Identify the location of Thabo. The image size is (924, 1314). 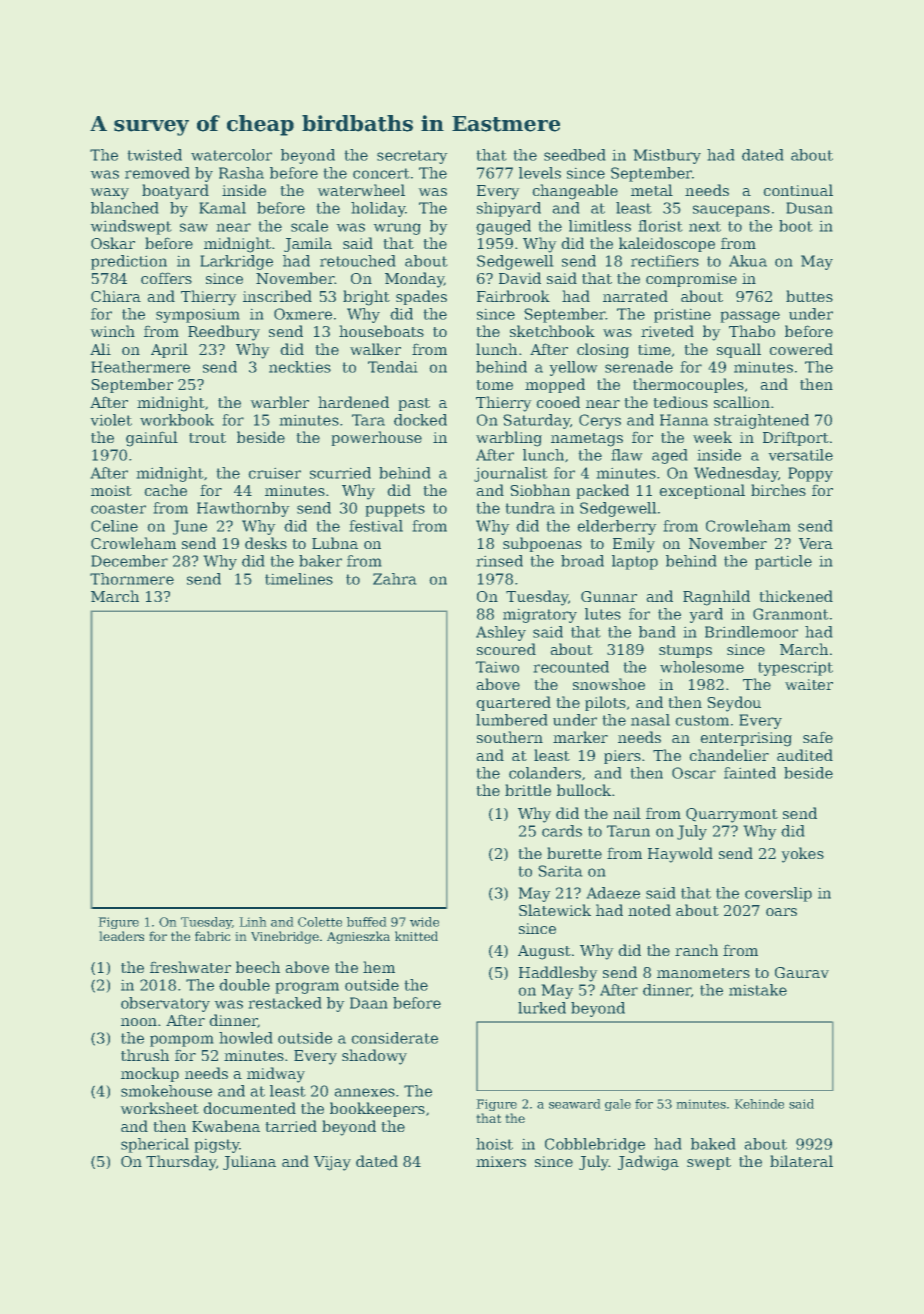
(752, 331).
